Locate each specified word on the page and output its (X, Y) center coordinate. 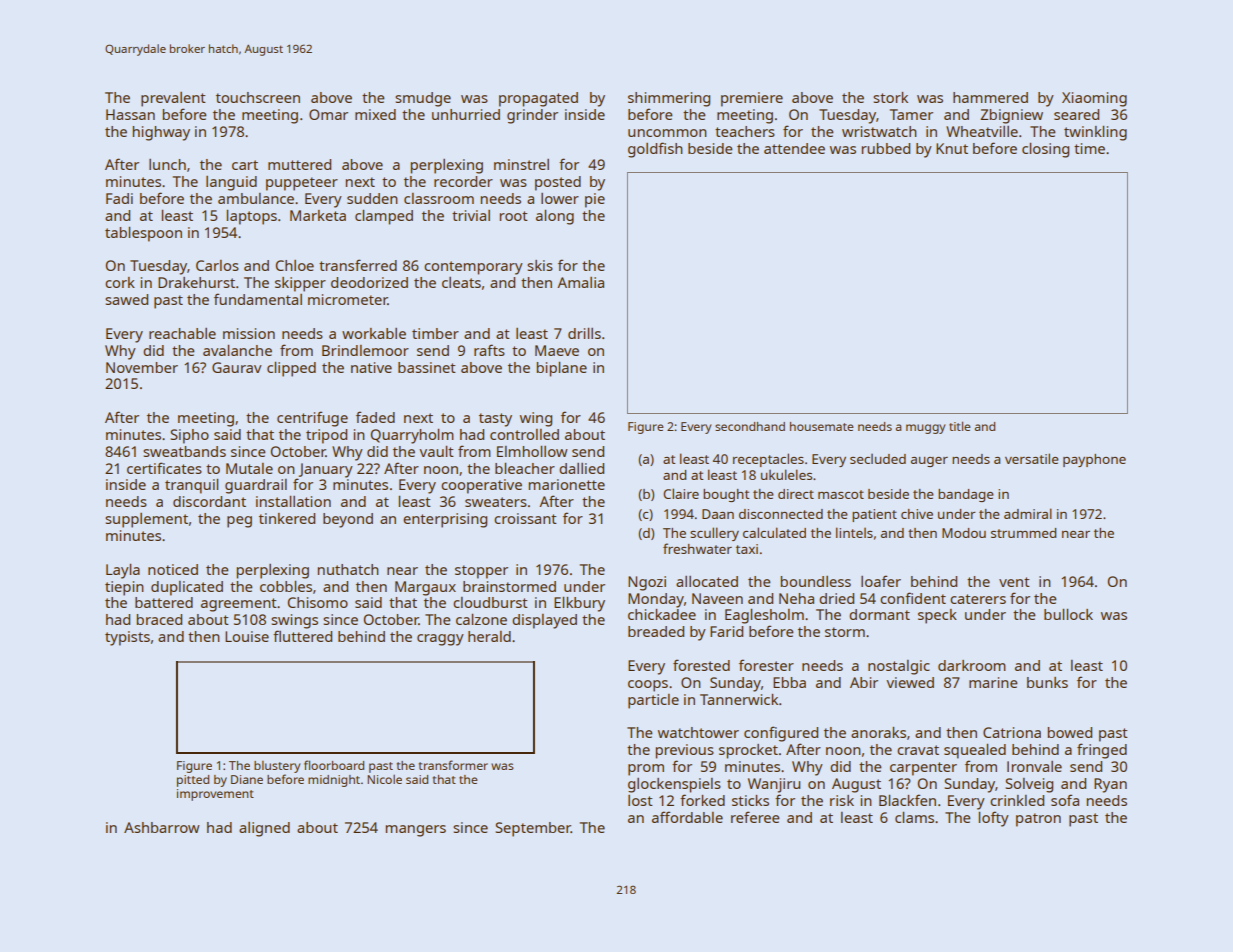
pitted (193, 781)
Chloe (294, 265)
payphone (1094, 460)
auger (929, 462)
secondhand (750, 426)
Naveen (717, 598)
